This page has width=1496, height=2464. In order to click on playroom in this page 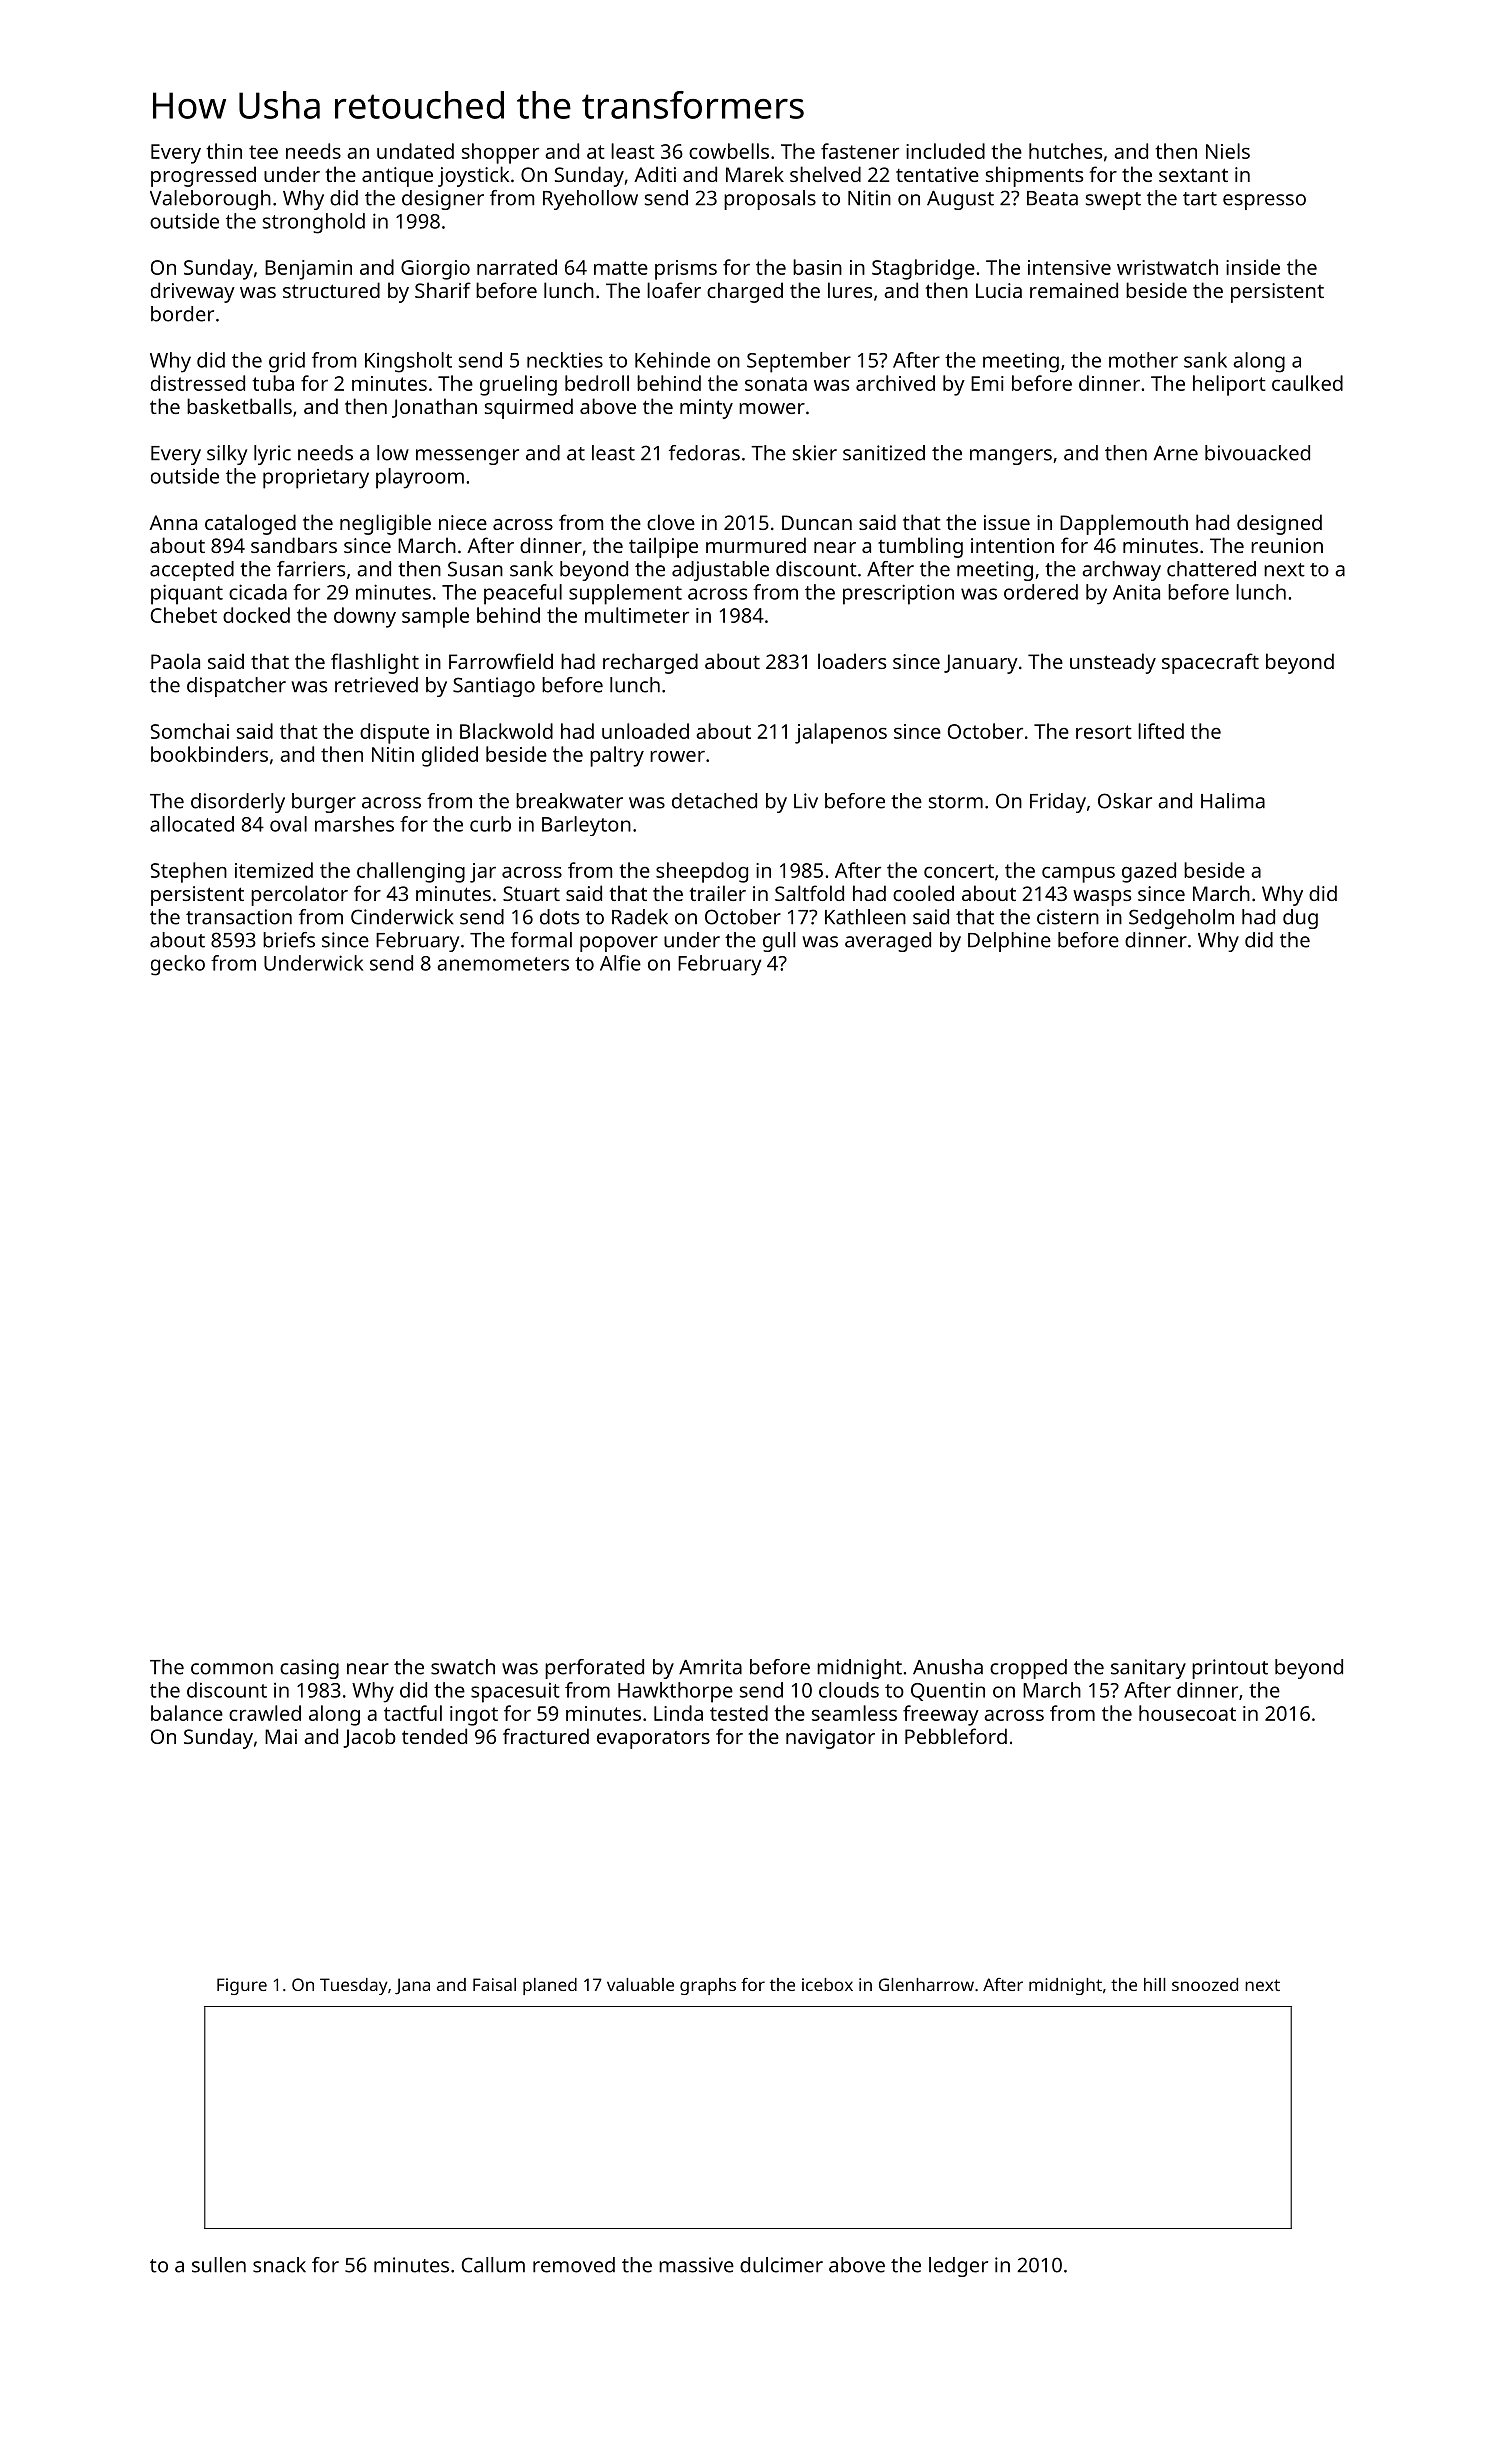, I will do `click(420, 478)`.
